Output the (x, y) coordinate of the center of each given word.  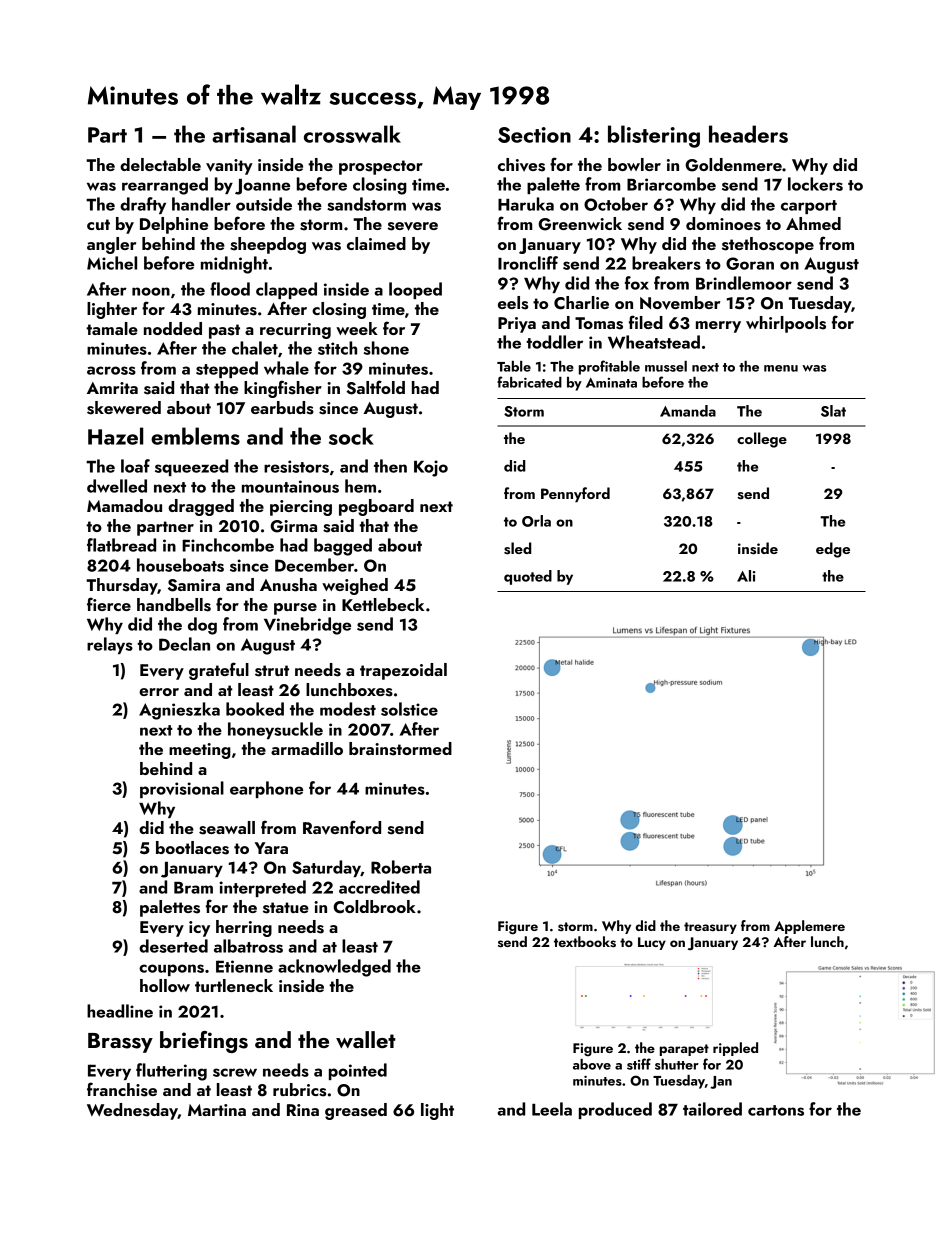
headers (748, 134)
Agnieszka (179, 711)
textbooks (585, 942)
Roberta (401, 867)
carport (809, 207)
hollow (165, 985)
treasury (710, 928)
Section (534, 135)
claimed (376, 243)
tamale (112, 328)
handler (201, 204)
